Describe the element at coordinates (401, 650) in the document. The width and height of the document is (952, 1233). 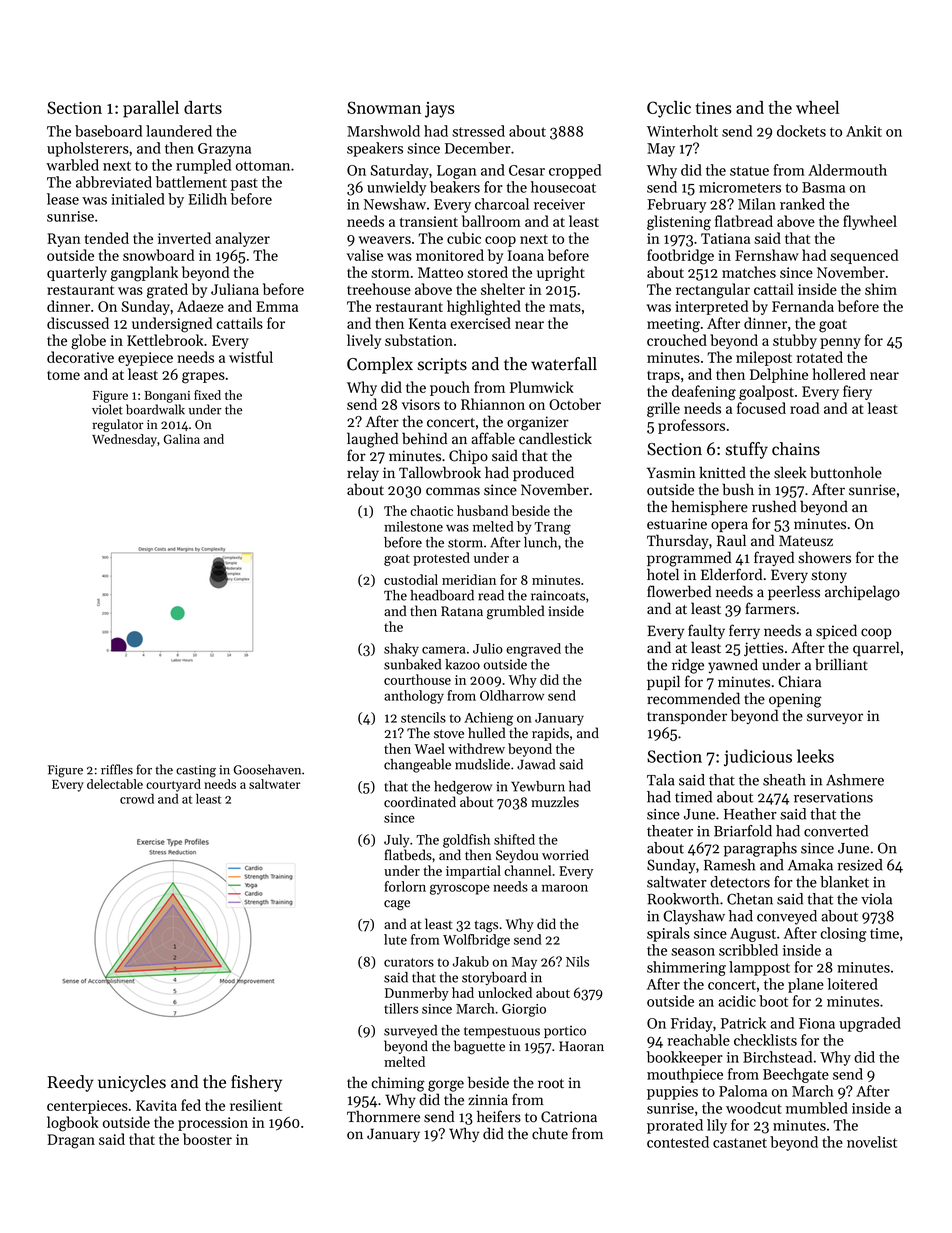
I see `shaky` at that location.
